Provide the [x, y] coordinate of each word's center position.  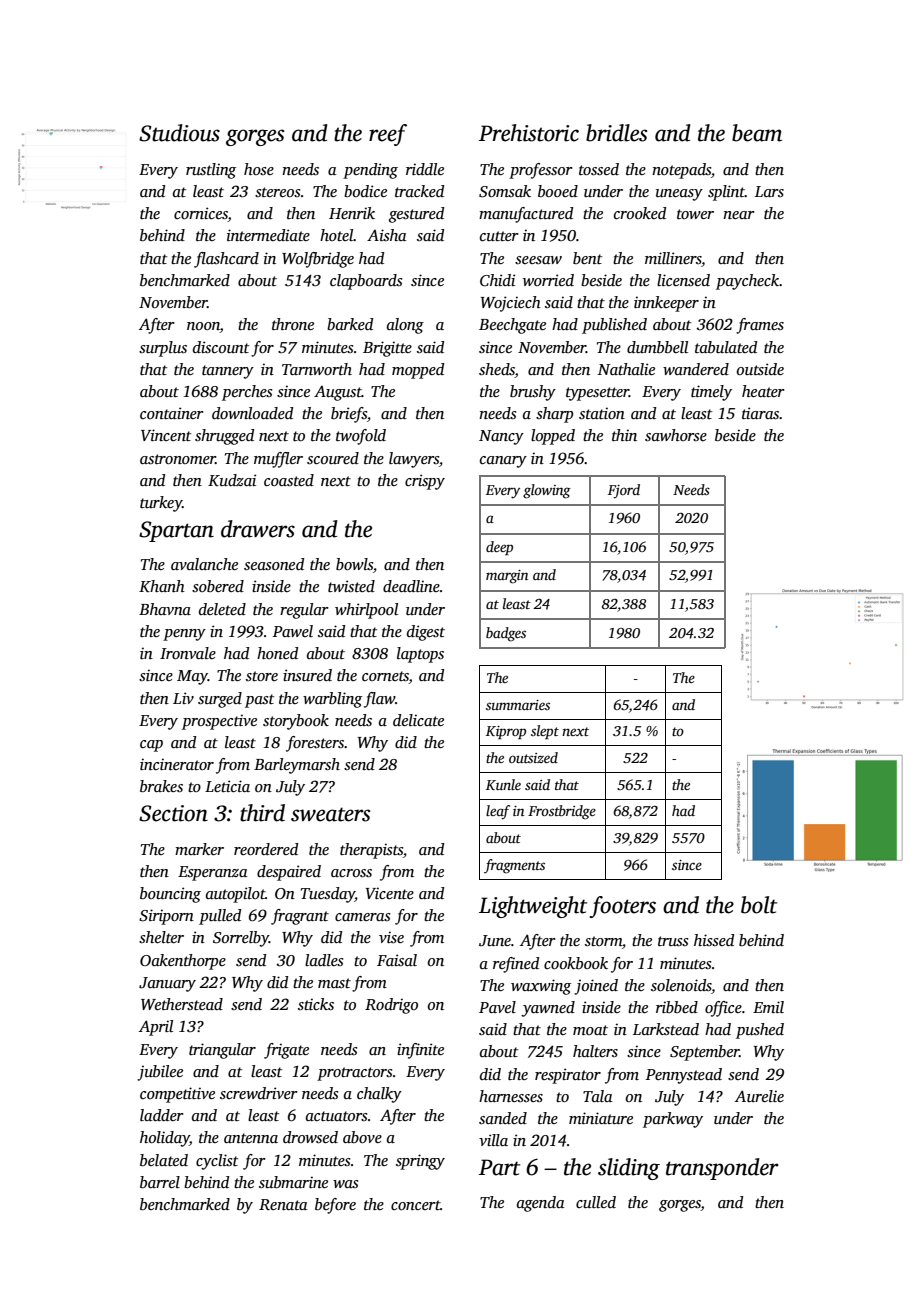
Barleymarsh [297, 766]
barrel [160, 1182]
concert [415, 1205]
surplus [163, 349]
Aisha [387, 235]
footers [622, 907]
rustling [211, 171]
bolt [759, 905]
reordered [266, 849]
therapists [371, 851]
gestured [416, 215]
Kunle [503, 784]
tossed [599, 169]
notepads [681, 171]
